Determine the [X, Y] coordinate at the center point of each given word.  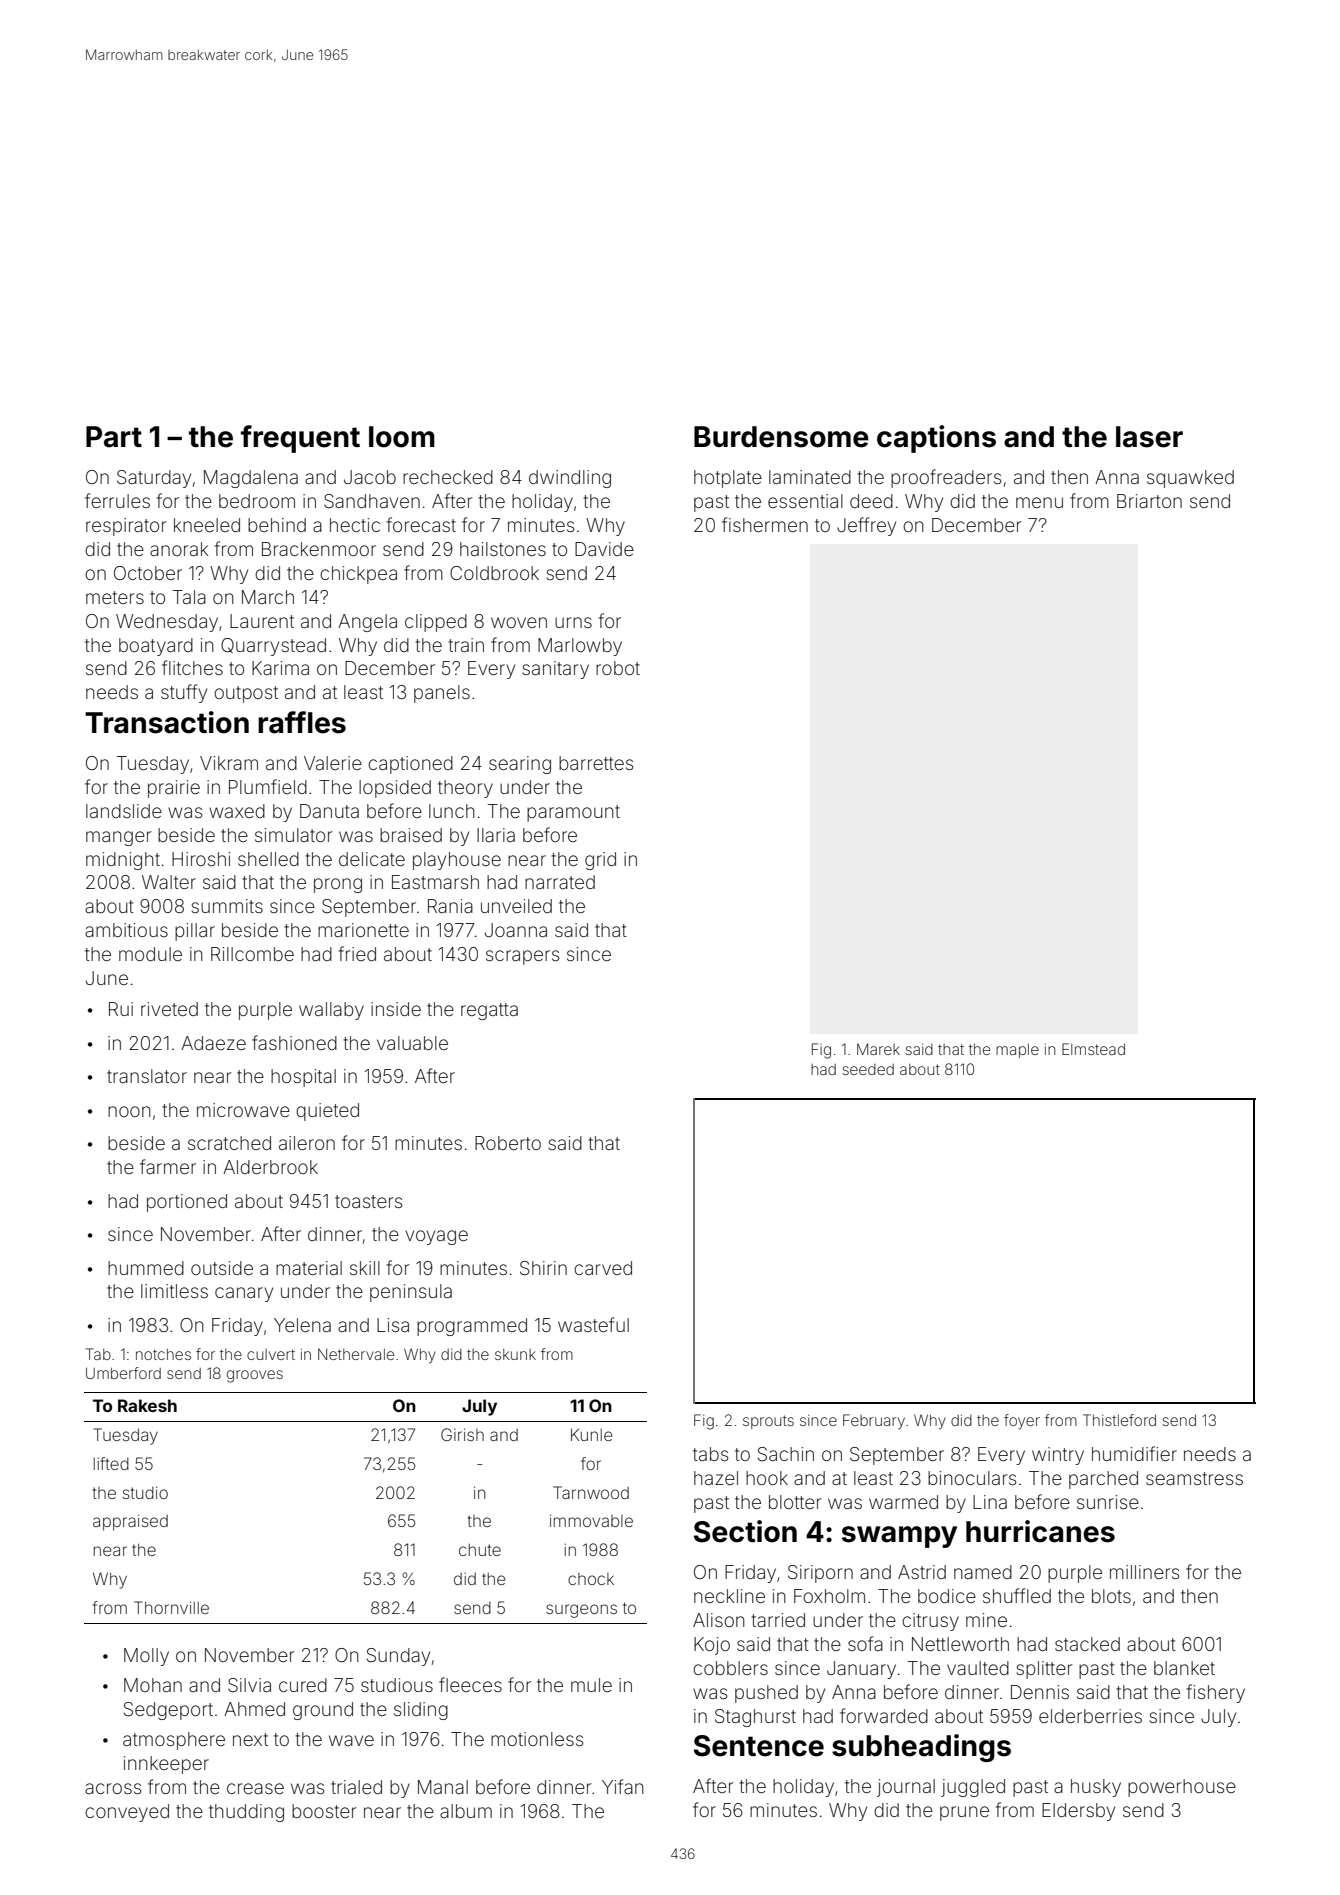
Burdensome [781, 437]
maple [1017, 1050]
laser [1149, 437]
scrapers [522, 957]
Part [114, 437]
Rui [121, 1009]
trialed [356, 1787]
